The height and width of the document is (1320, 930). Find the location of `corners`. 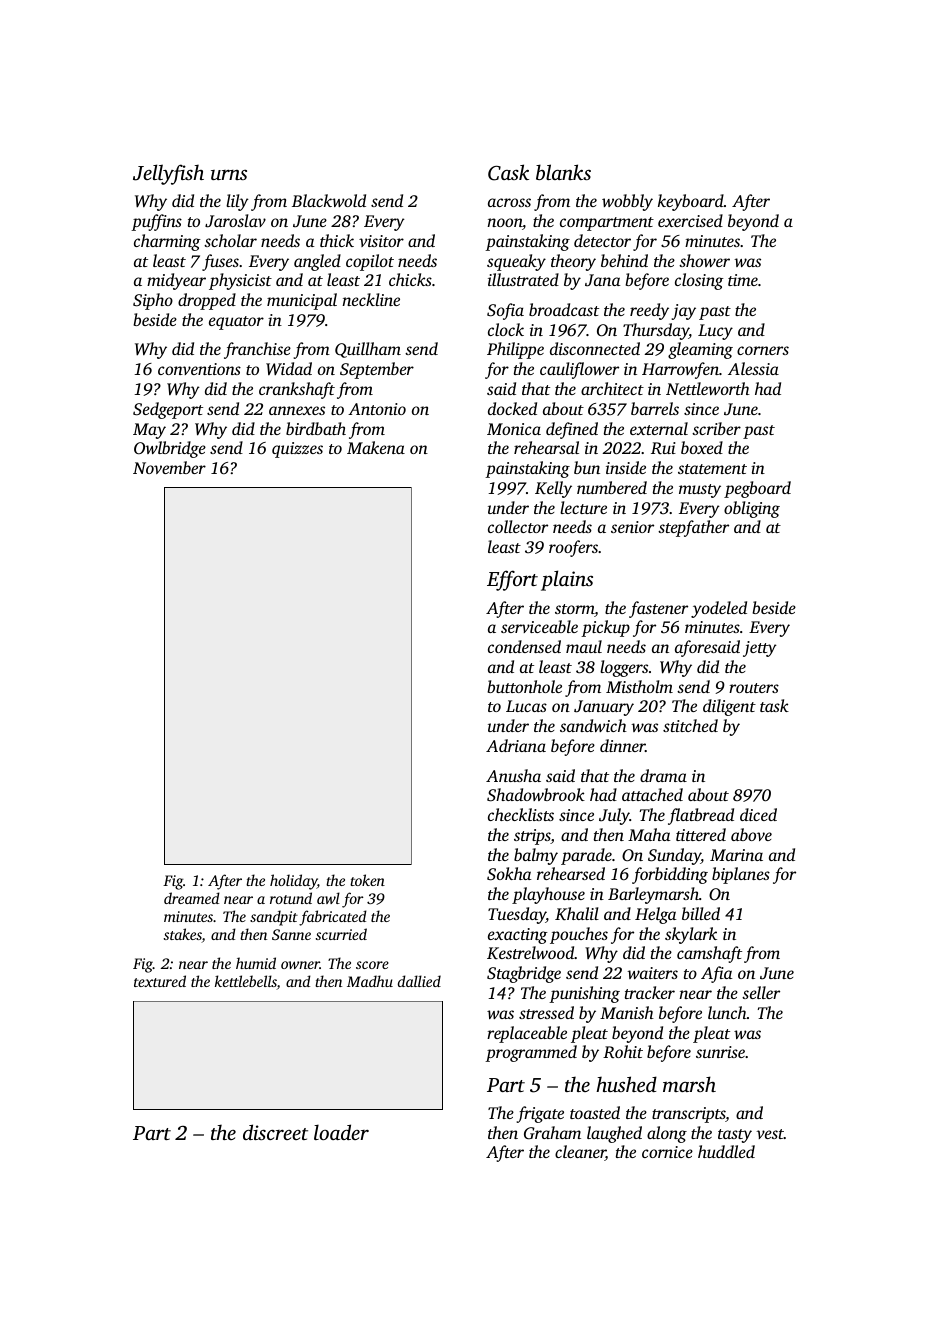

corners is located at coordinates (763, 350).
